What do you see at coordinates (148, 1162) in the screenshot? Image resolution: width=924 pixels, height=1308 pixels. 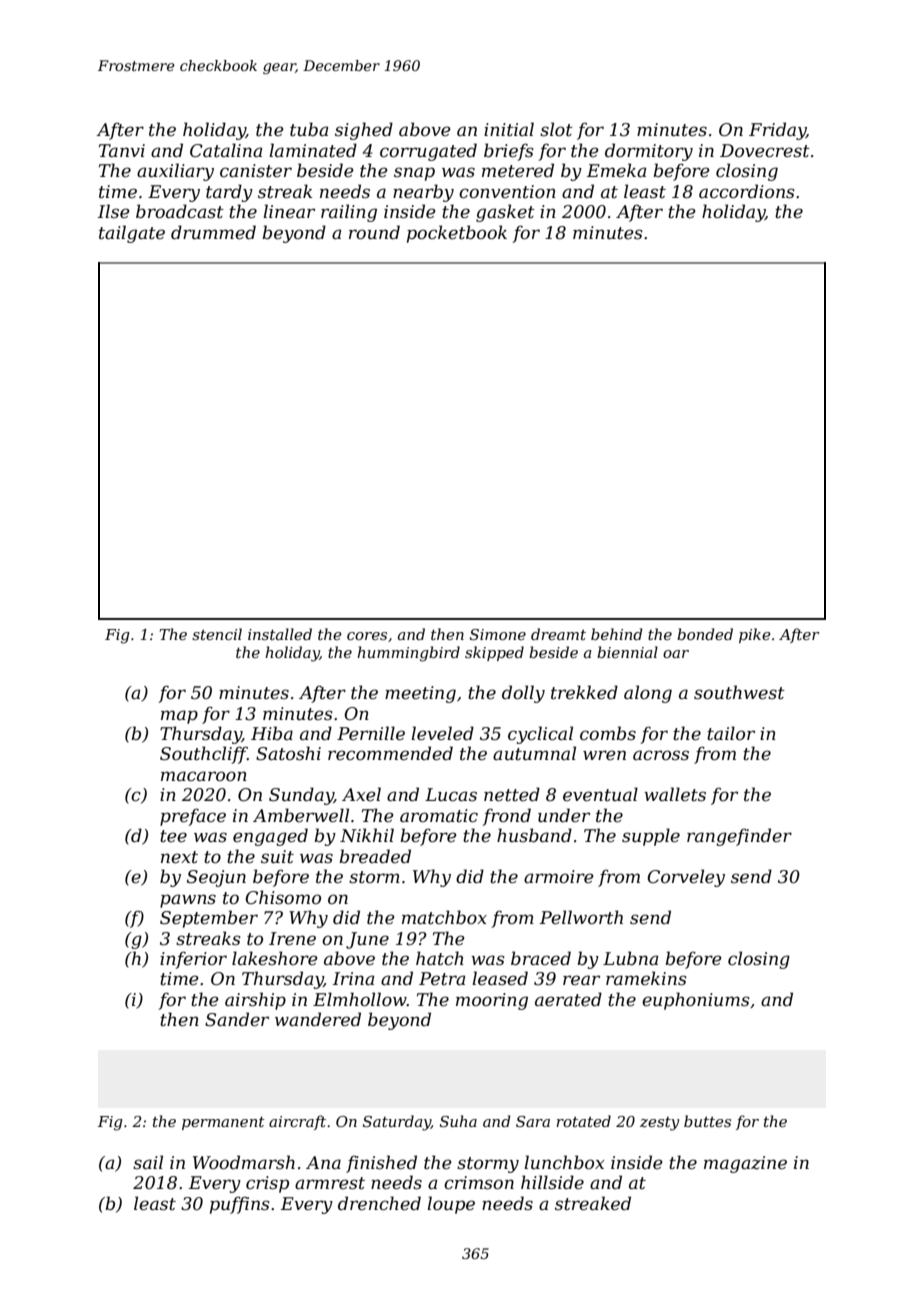 I see `sail` at bounding box center [148, 1162].
